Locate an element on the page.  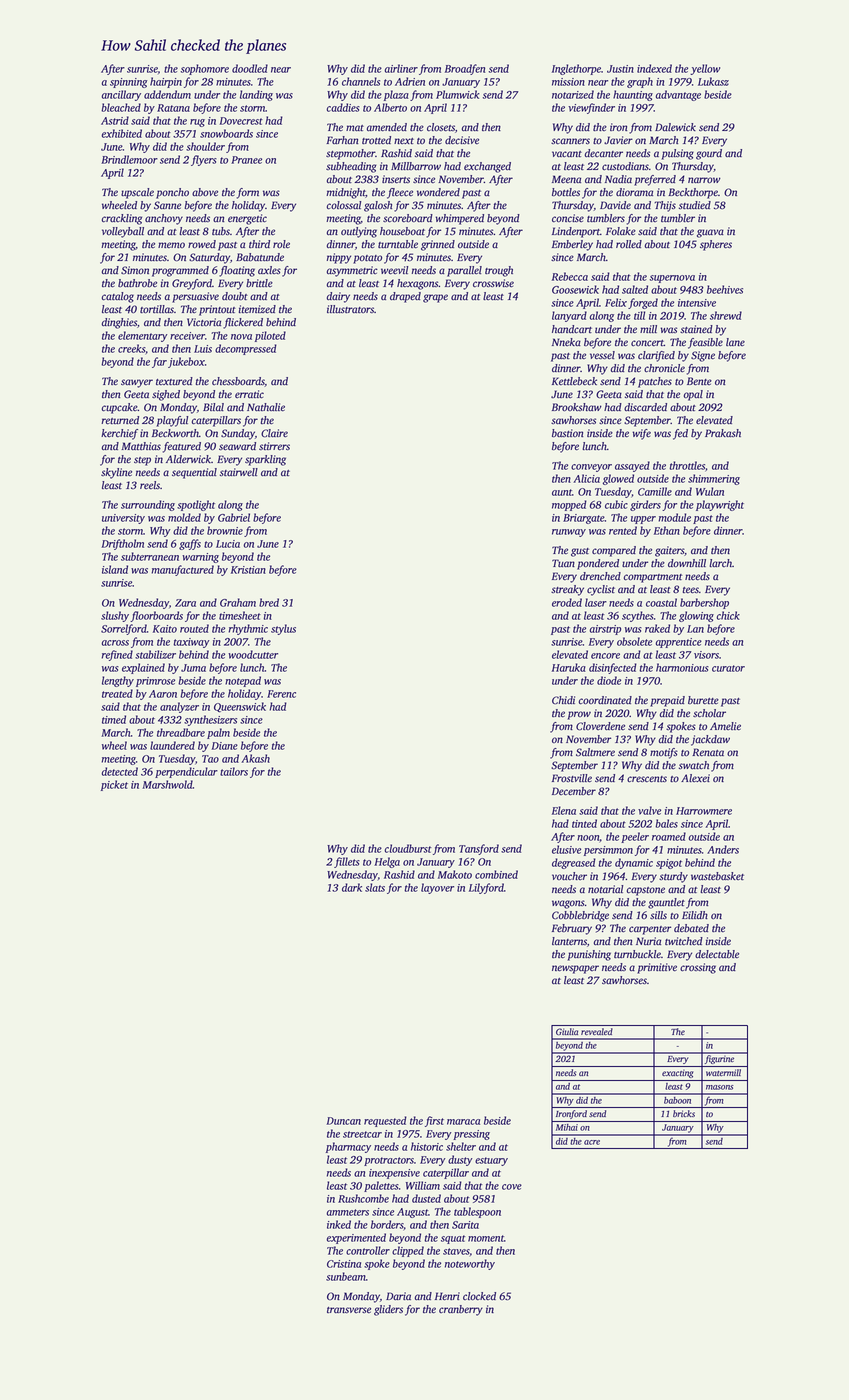
Marshwold is located at coordinates (167, 784).
